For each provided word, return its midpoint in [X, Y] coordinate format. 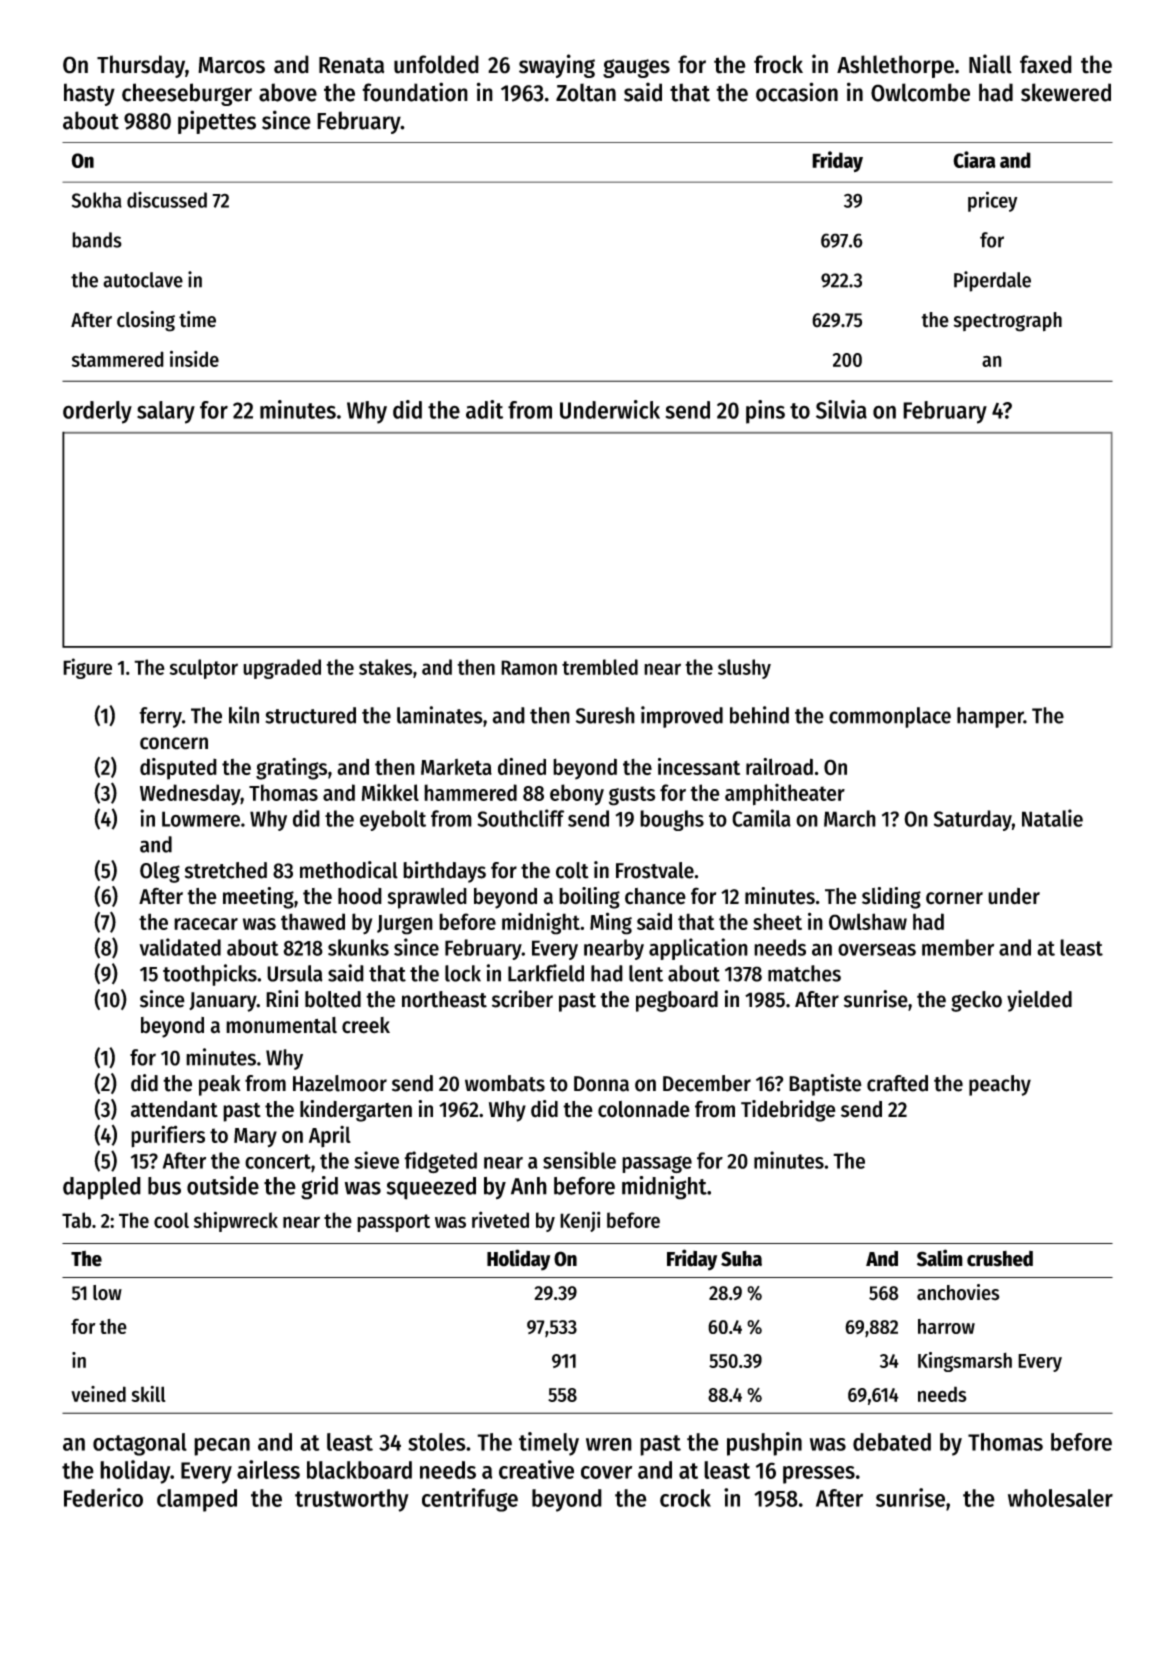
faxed [1046, 64]
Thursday [141, 66]
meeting [258, 898]
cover [606, 1472]
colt [572, 870]
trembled [600, 667]
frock [778, 64]
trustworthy [352, 1500]
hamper [990, 717]
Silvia [841, 409]
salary [166, 412]
